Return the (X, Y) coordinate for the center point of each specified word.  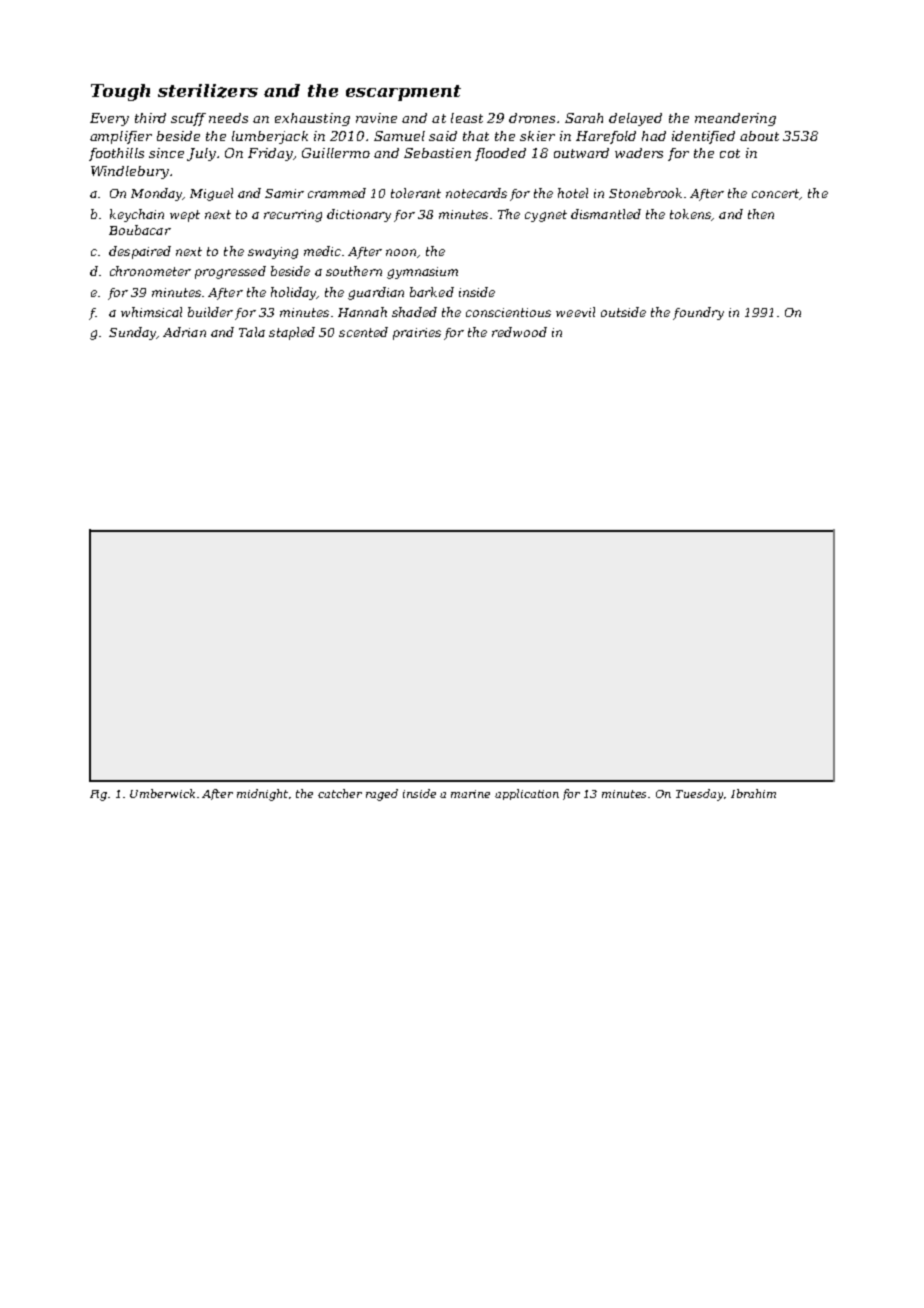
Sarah (584, 118)
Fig (99, 795)
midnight (262, 795)
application (527, 794)
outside (623, 312)
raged (382, 795)
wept (185, 216)
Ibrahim (753, 793)
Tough (120, 92)
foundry (698, 313)
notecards (476, 193)
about (759, 136)
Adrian (184, 332)
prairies (417, 334)
